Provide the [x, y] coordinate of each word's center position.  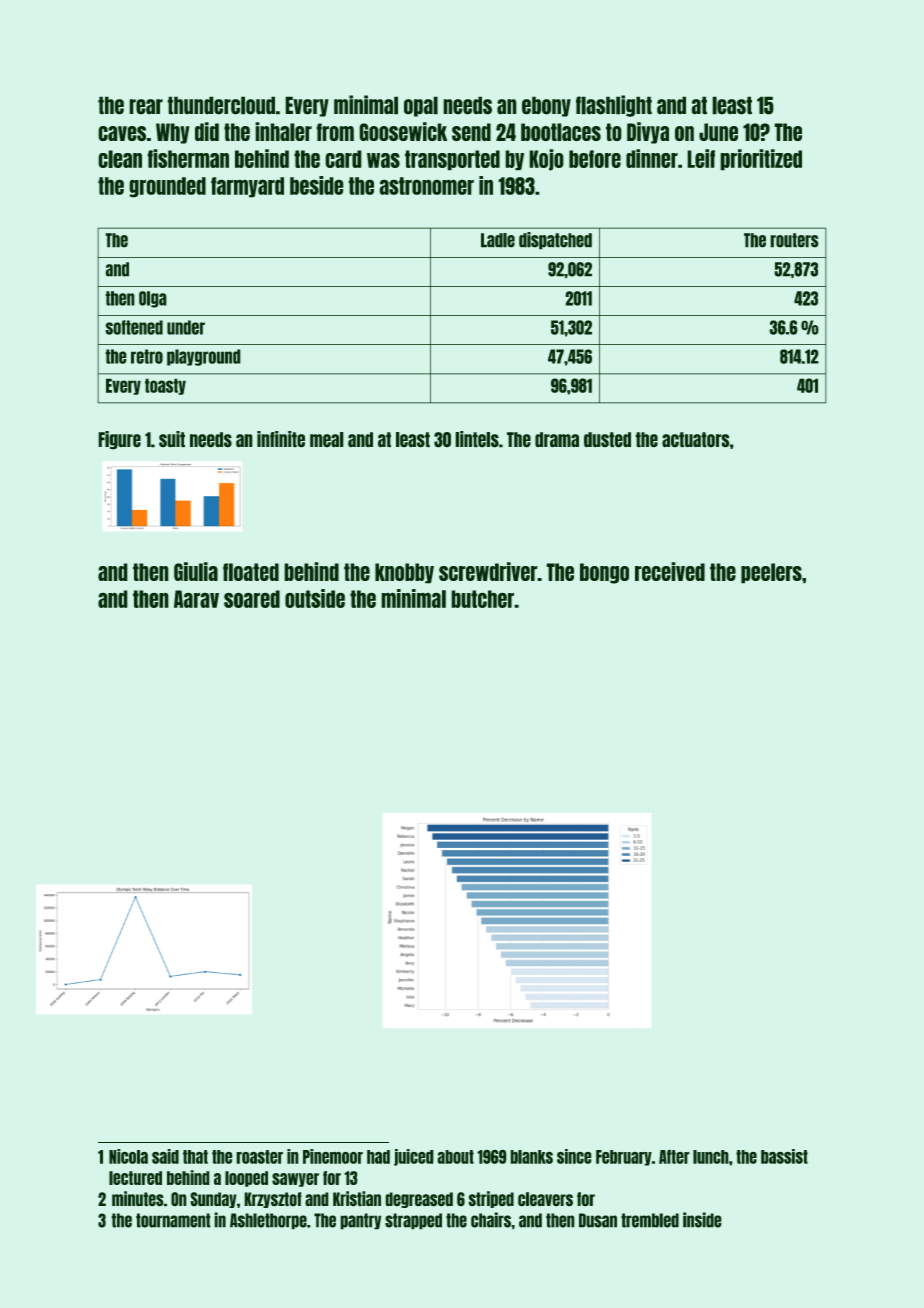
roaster [259, 1157]
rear [146, 107]
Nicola [128, 1156]
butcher [482, 599]
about [455, 1157]
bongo [604, 573]
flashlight [614, 106]
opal [421, 106]
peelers [771, 573]
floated [251, 572]
